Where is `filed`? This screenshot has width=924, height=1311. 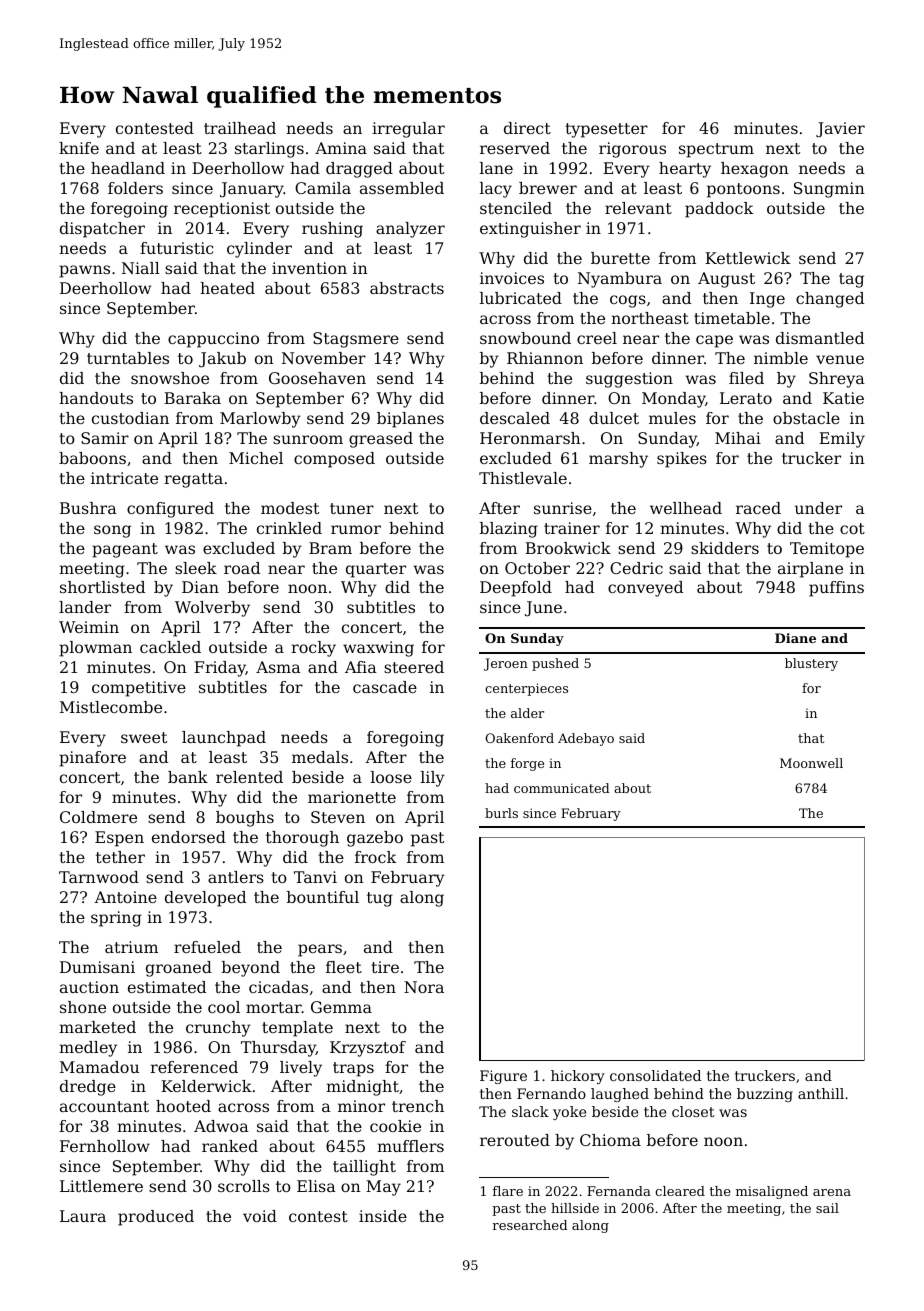
filed is located at coordinates (746, 378).
